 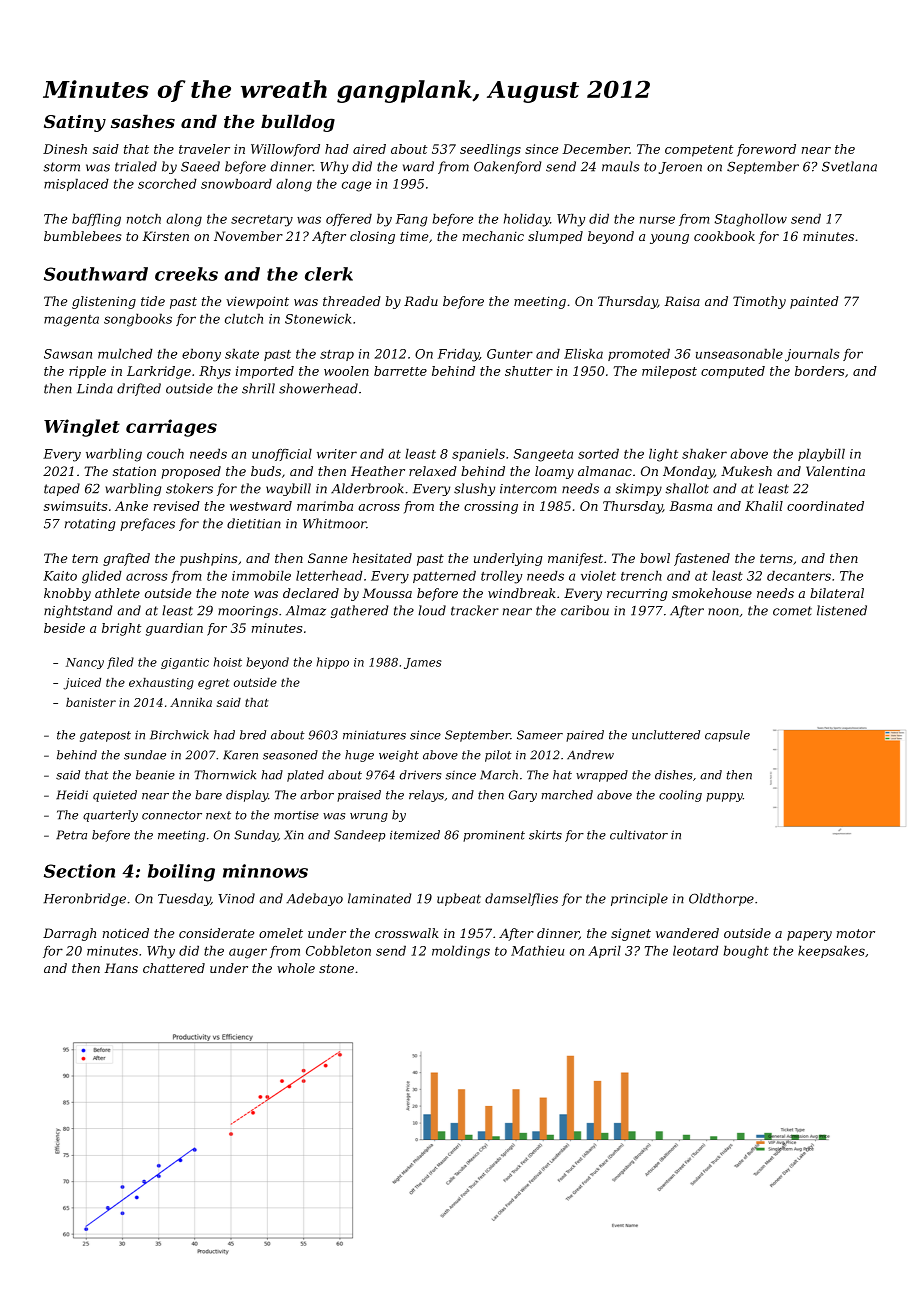 I want to click on foreword, so click(x=766, y=150).
